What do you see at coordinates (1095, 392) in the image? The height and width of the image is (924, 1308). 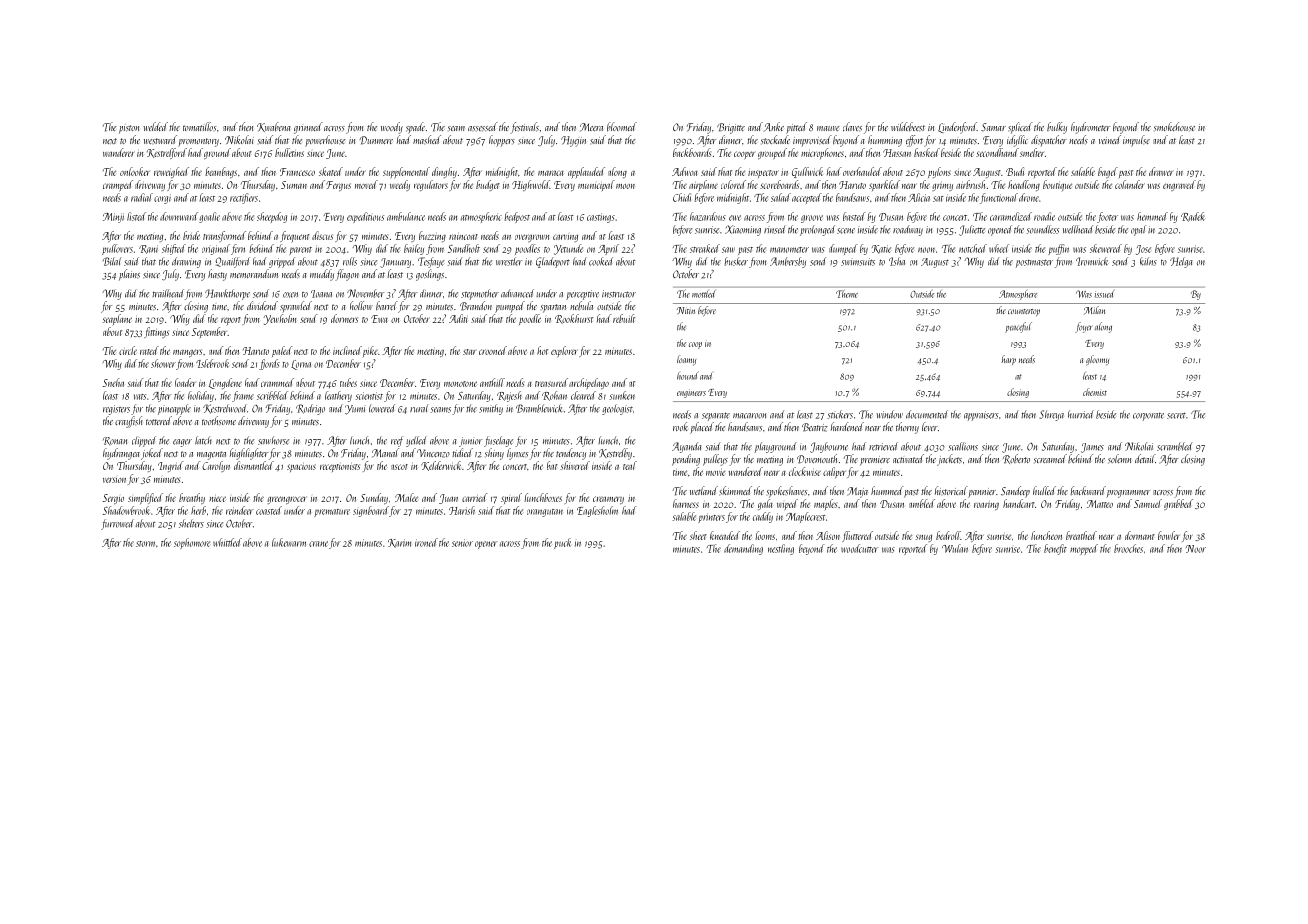 I see `chemist` at bounding box center [1095, 392].
